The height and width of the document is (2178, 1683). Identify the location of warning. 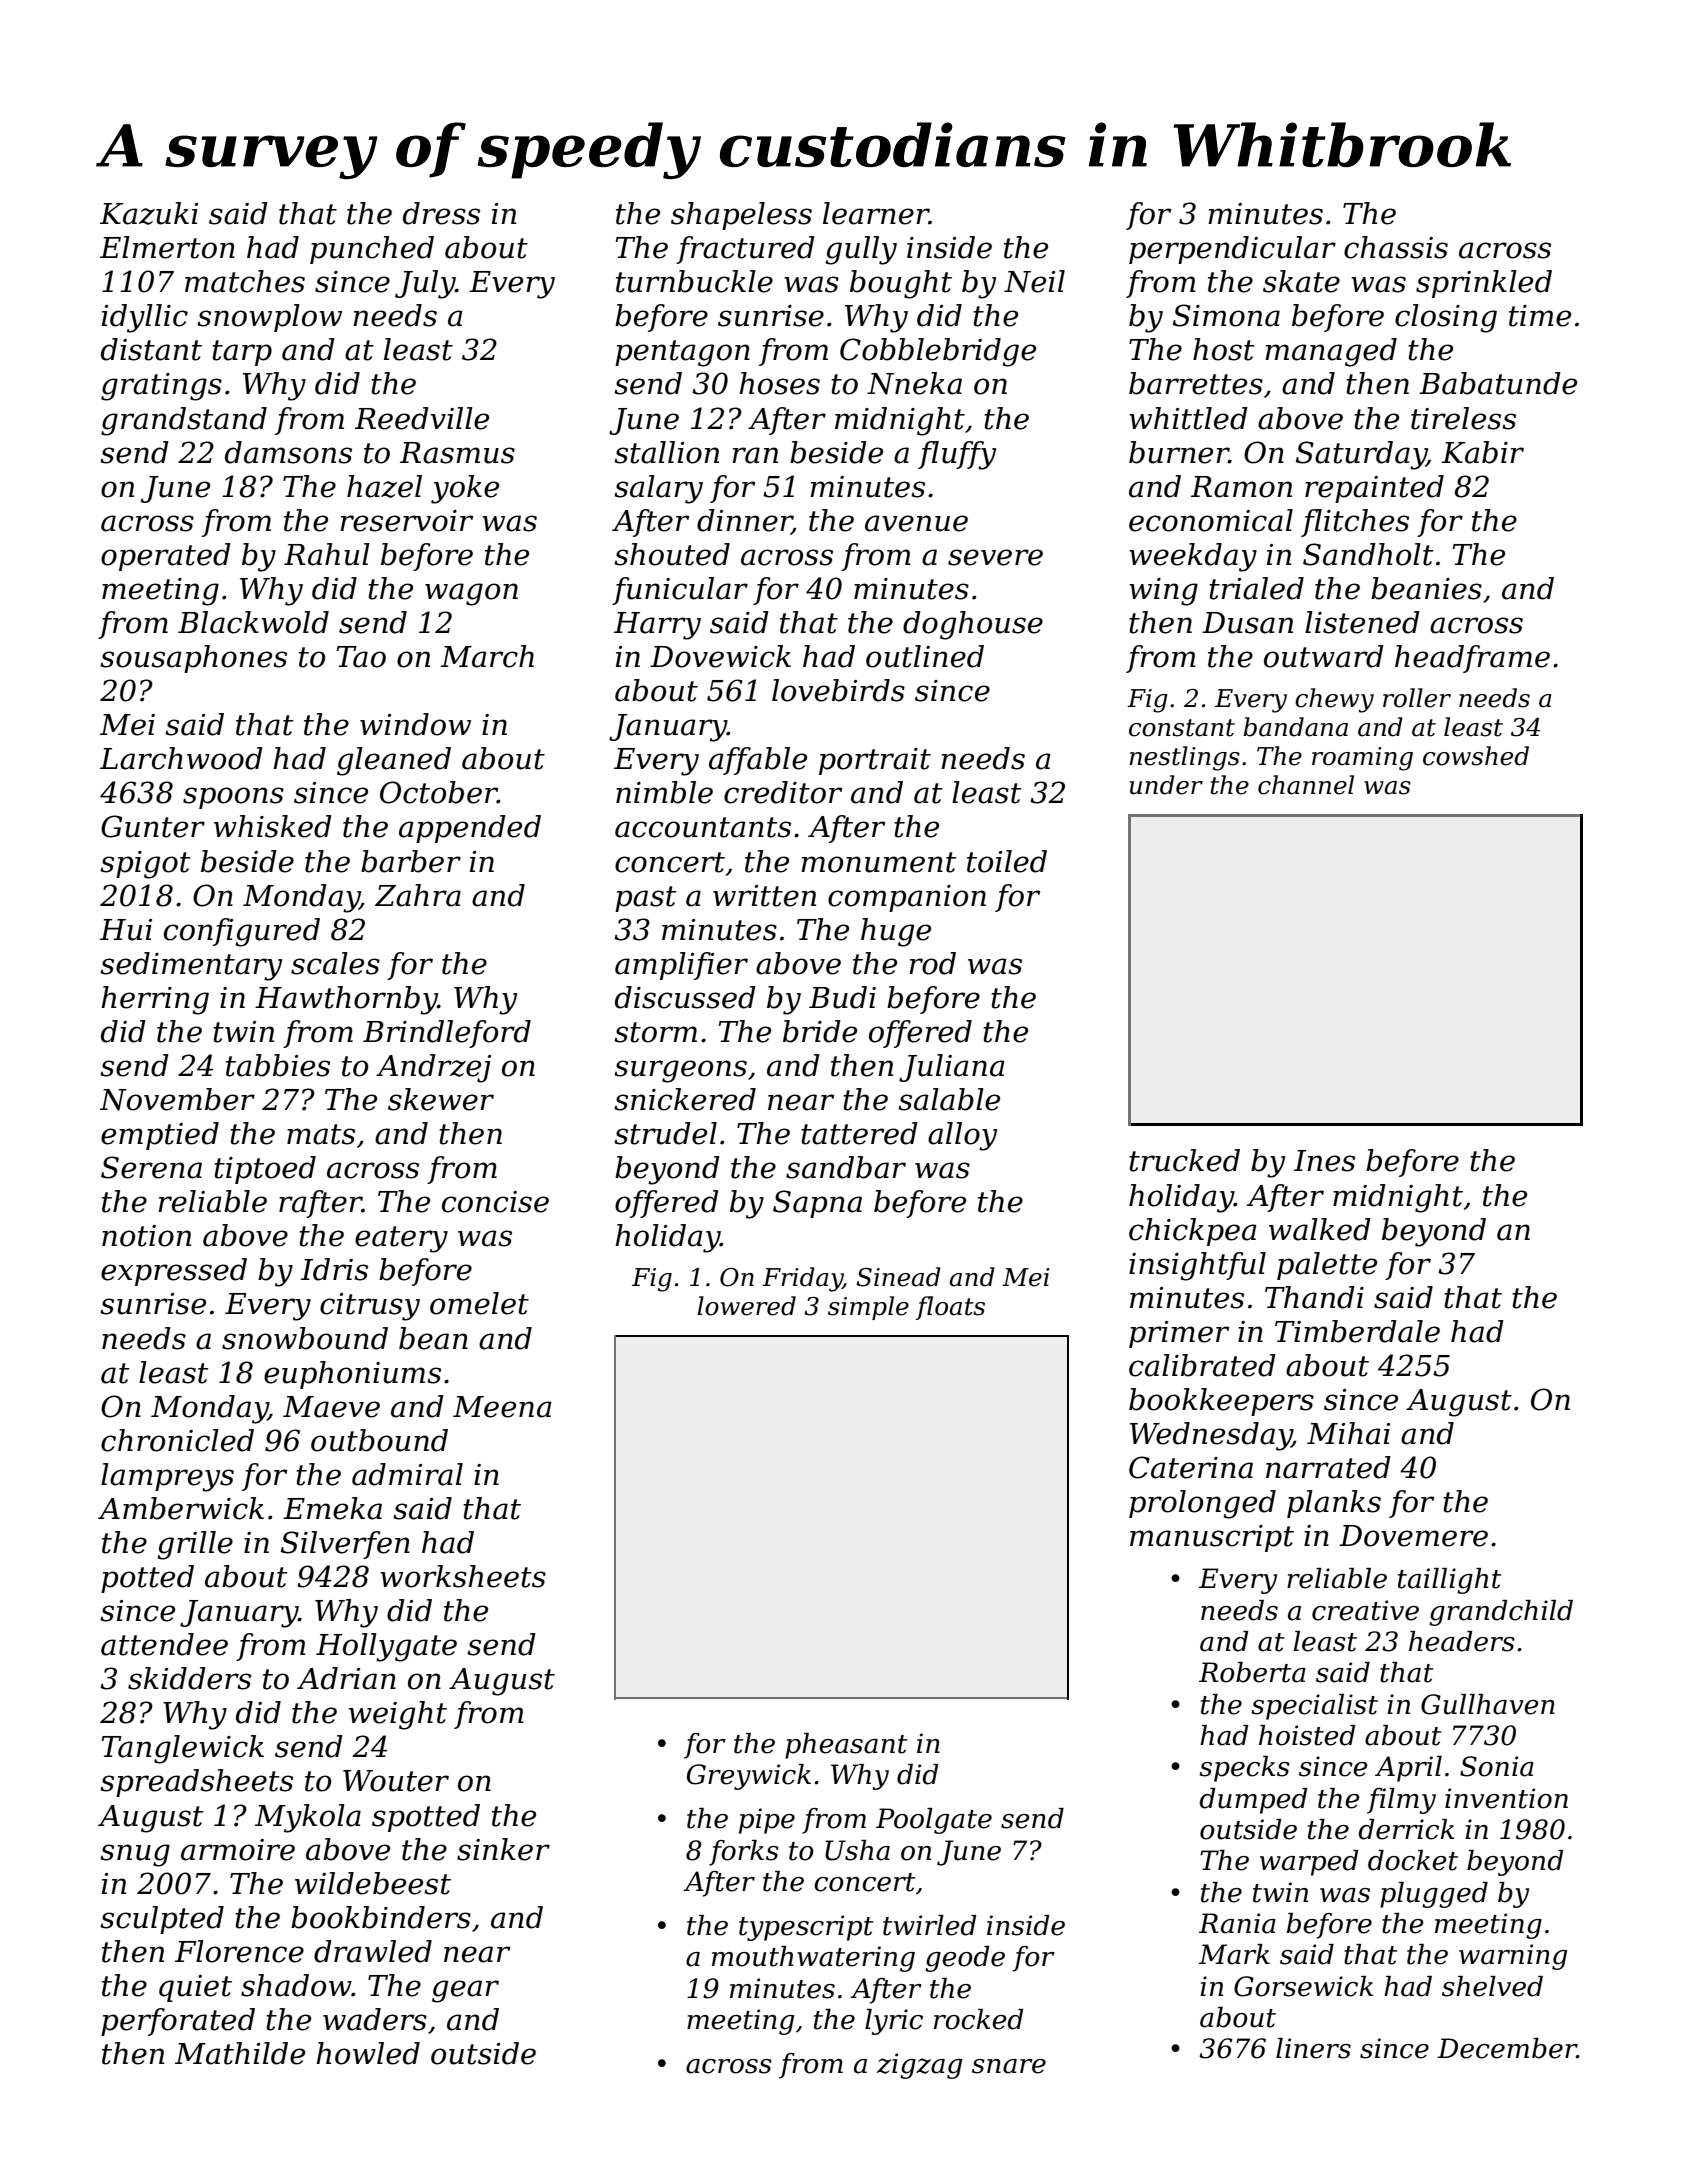
(1513, 1957).
